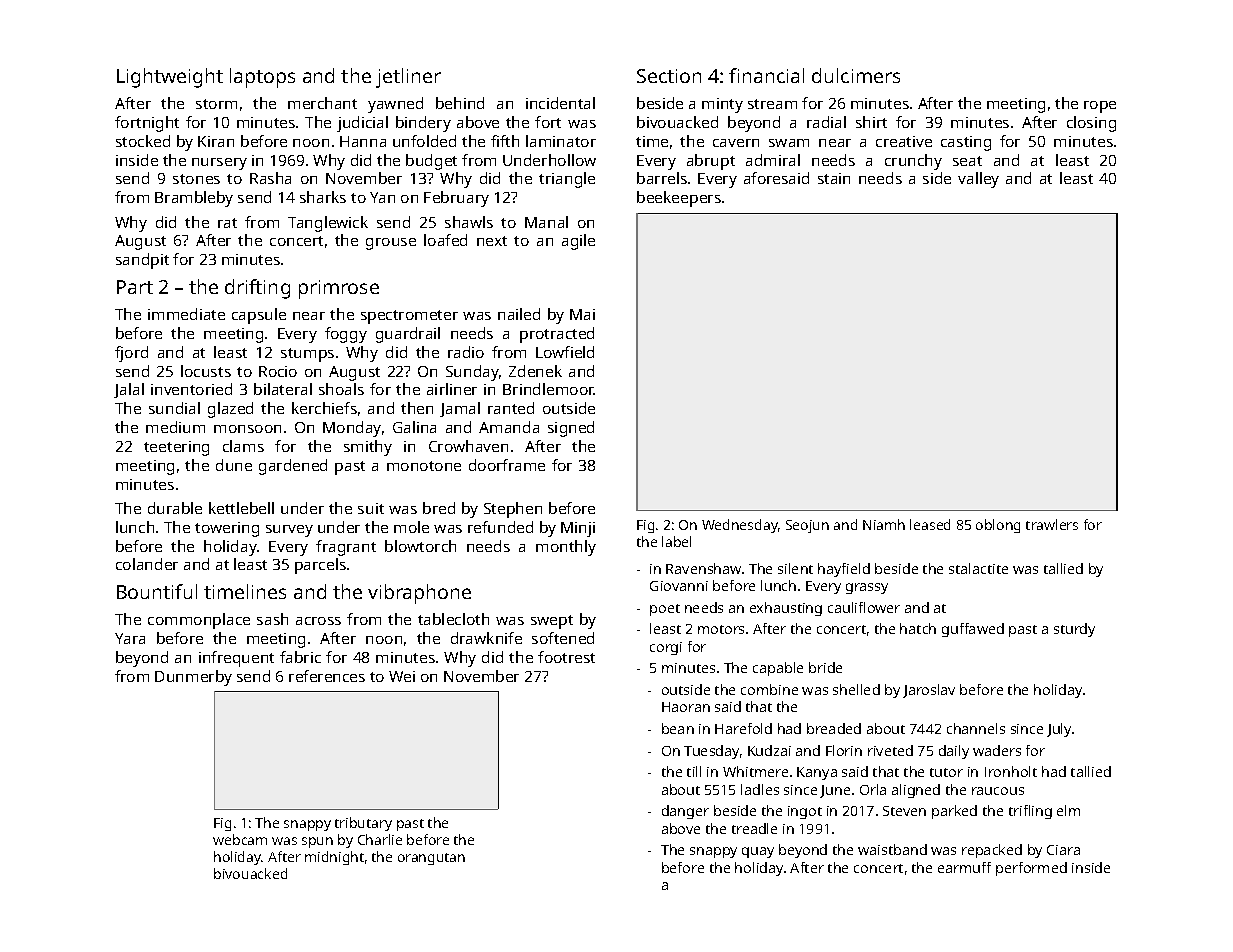 Image resolution: width=1233 pixels, height=952 pixels. What do you see at coordinates (884, 524) in the screenshot?
I see `Niamh` at bounding box center [884, 524].
